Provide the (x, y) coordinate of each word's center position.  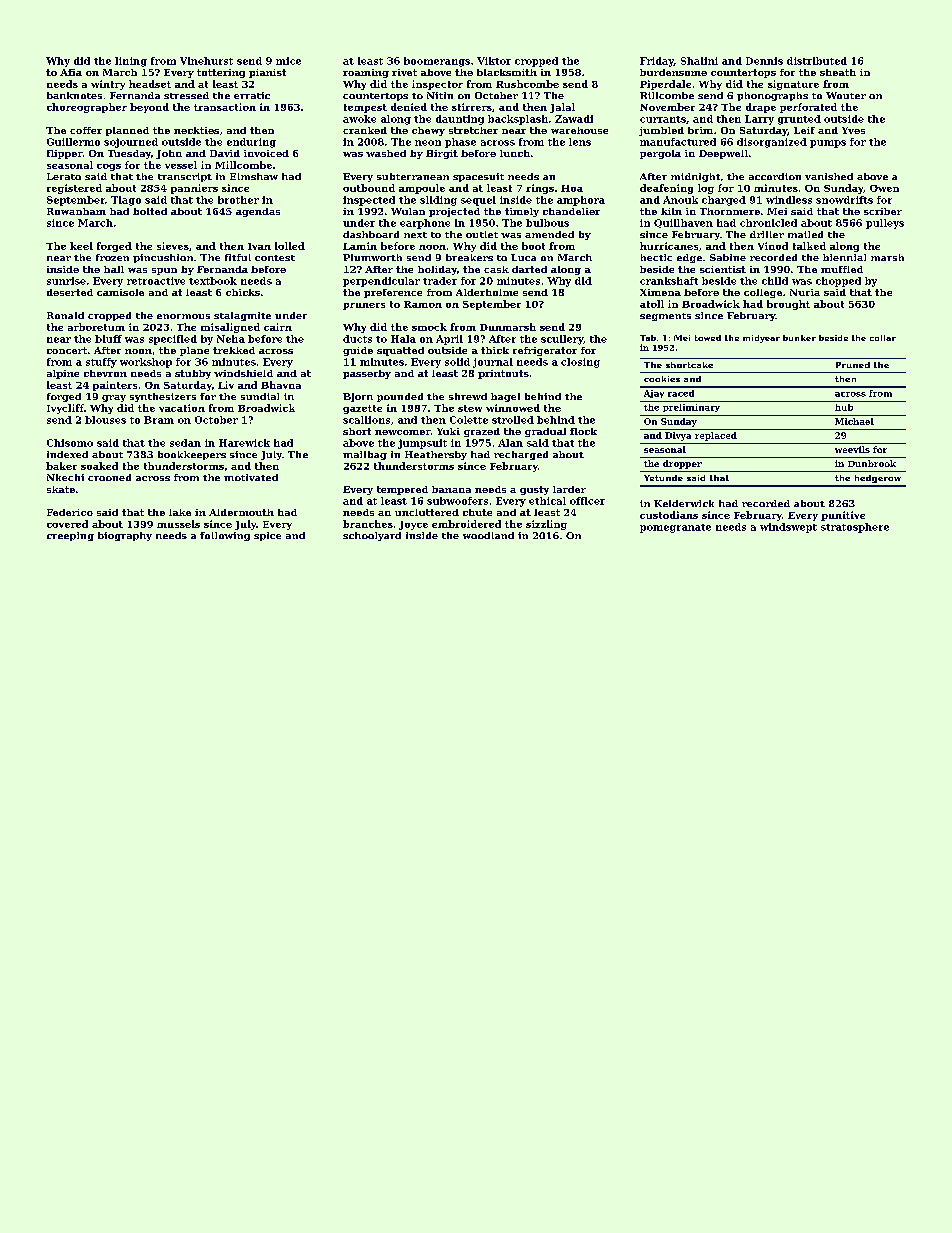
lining (131, 62)
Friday (657, 62)
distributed (817, 61)
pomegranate (675, 528)
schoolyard (372, 536)
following (225, 536)
